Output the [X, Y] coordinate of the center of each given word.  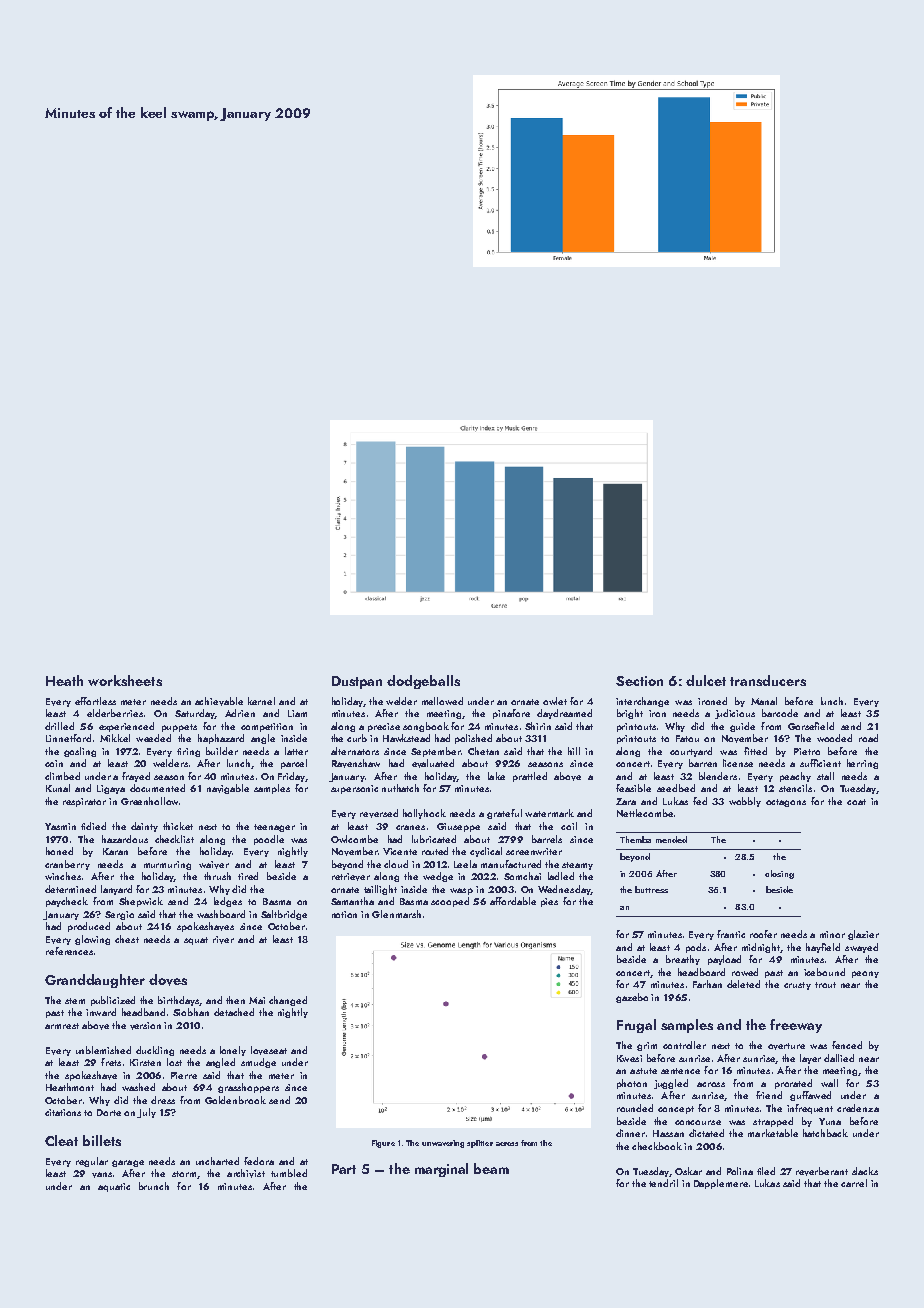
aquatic [114, 1187]
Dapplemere [721, 1184]
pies [549, 902]
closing [779, 874]
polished [473, 739]
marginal [441, 1170]
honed [59, 851]
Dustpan [357, 682]
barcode [780, 713]
